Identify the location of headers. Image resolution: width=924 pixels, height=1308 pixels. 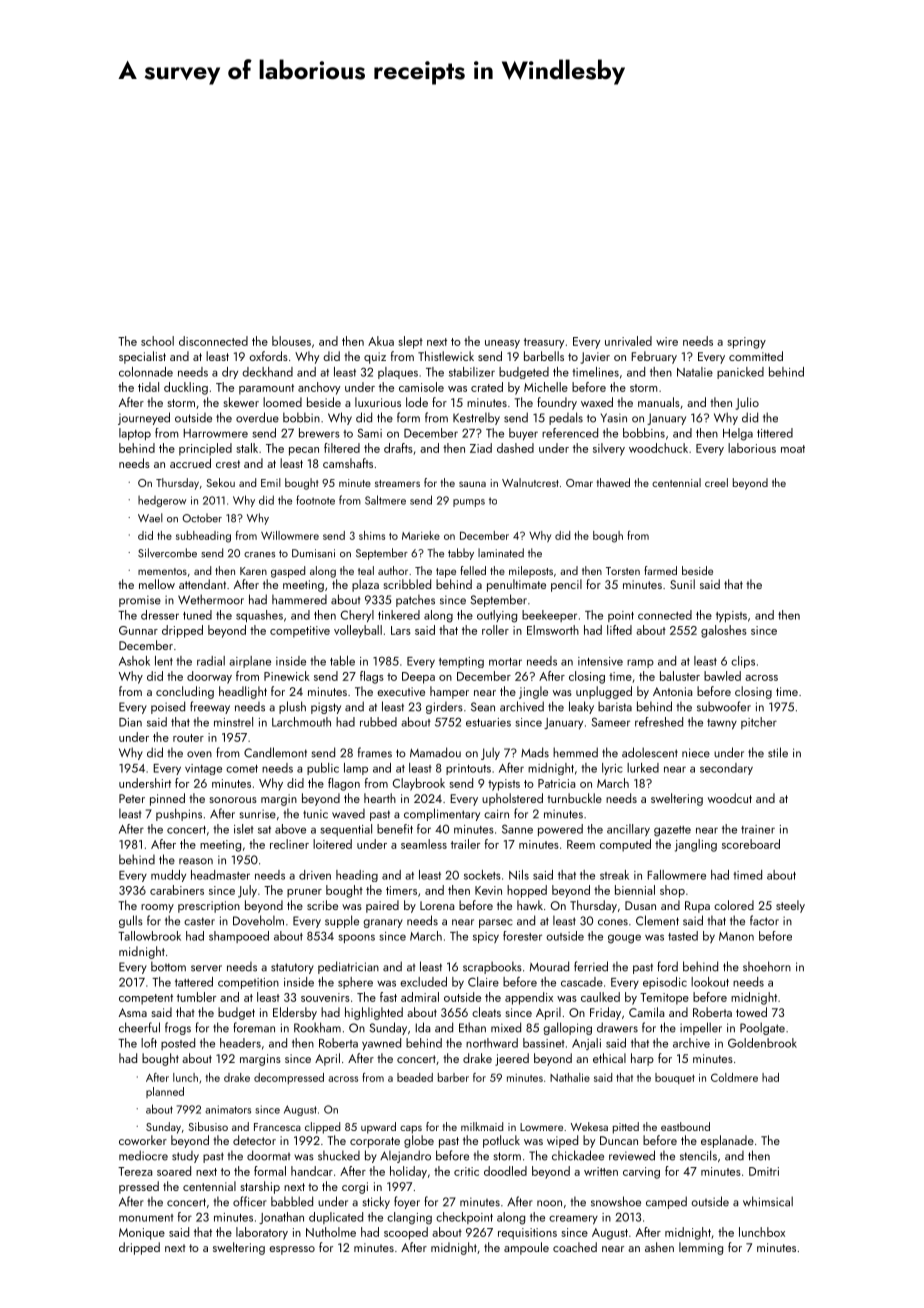
(240, 1043).
